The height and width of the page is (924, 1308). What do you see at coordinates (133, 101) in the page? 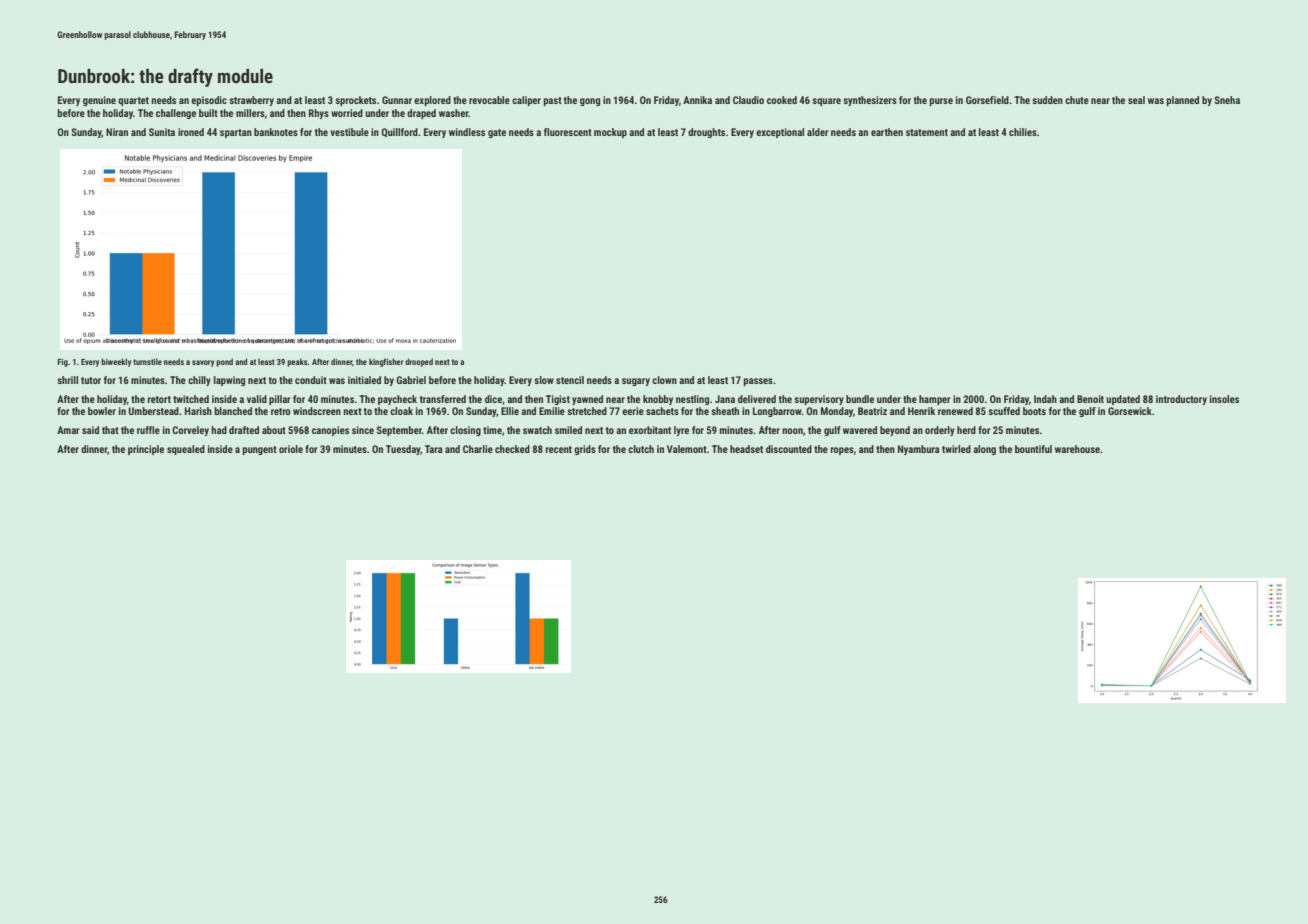
I see `quartet` at bounding box center [133, 101].
